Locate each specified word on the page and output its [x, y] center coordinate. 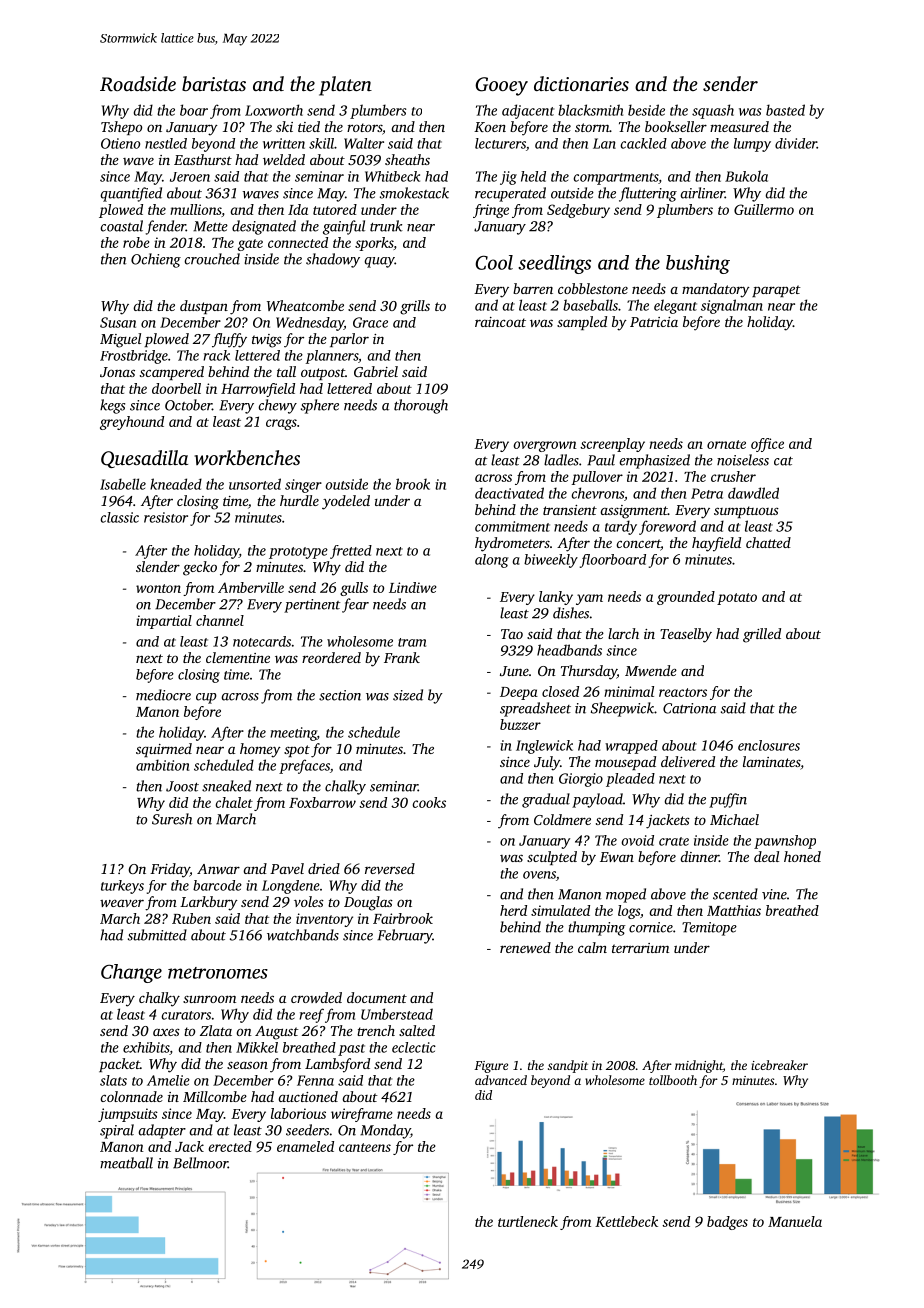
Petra [707, 493]
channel [220, 620]
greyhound [132, 423]
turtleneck [528, 1221]
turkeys [122, 887]
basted [785, 110]
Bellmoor [200, 1163]
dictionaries [581, 83]
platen [345, 86]
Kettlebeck [626, 1221]
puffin [728, 800]
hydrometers [512, 544]
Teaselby [686, 635]
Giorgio [581, 780]
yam [589, 599]
